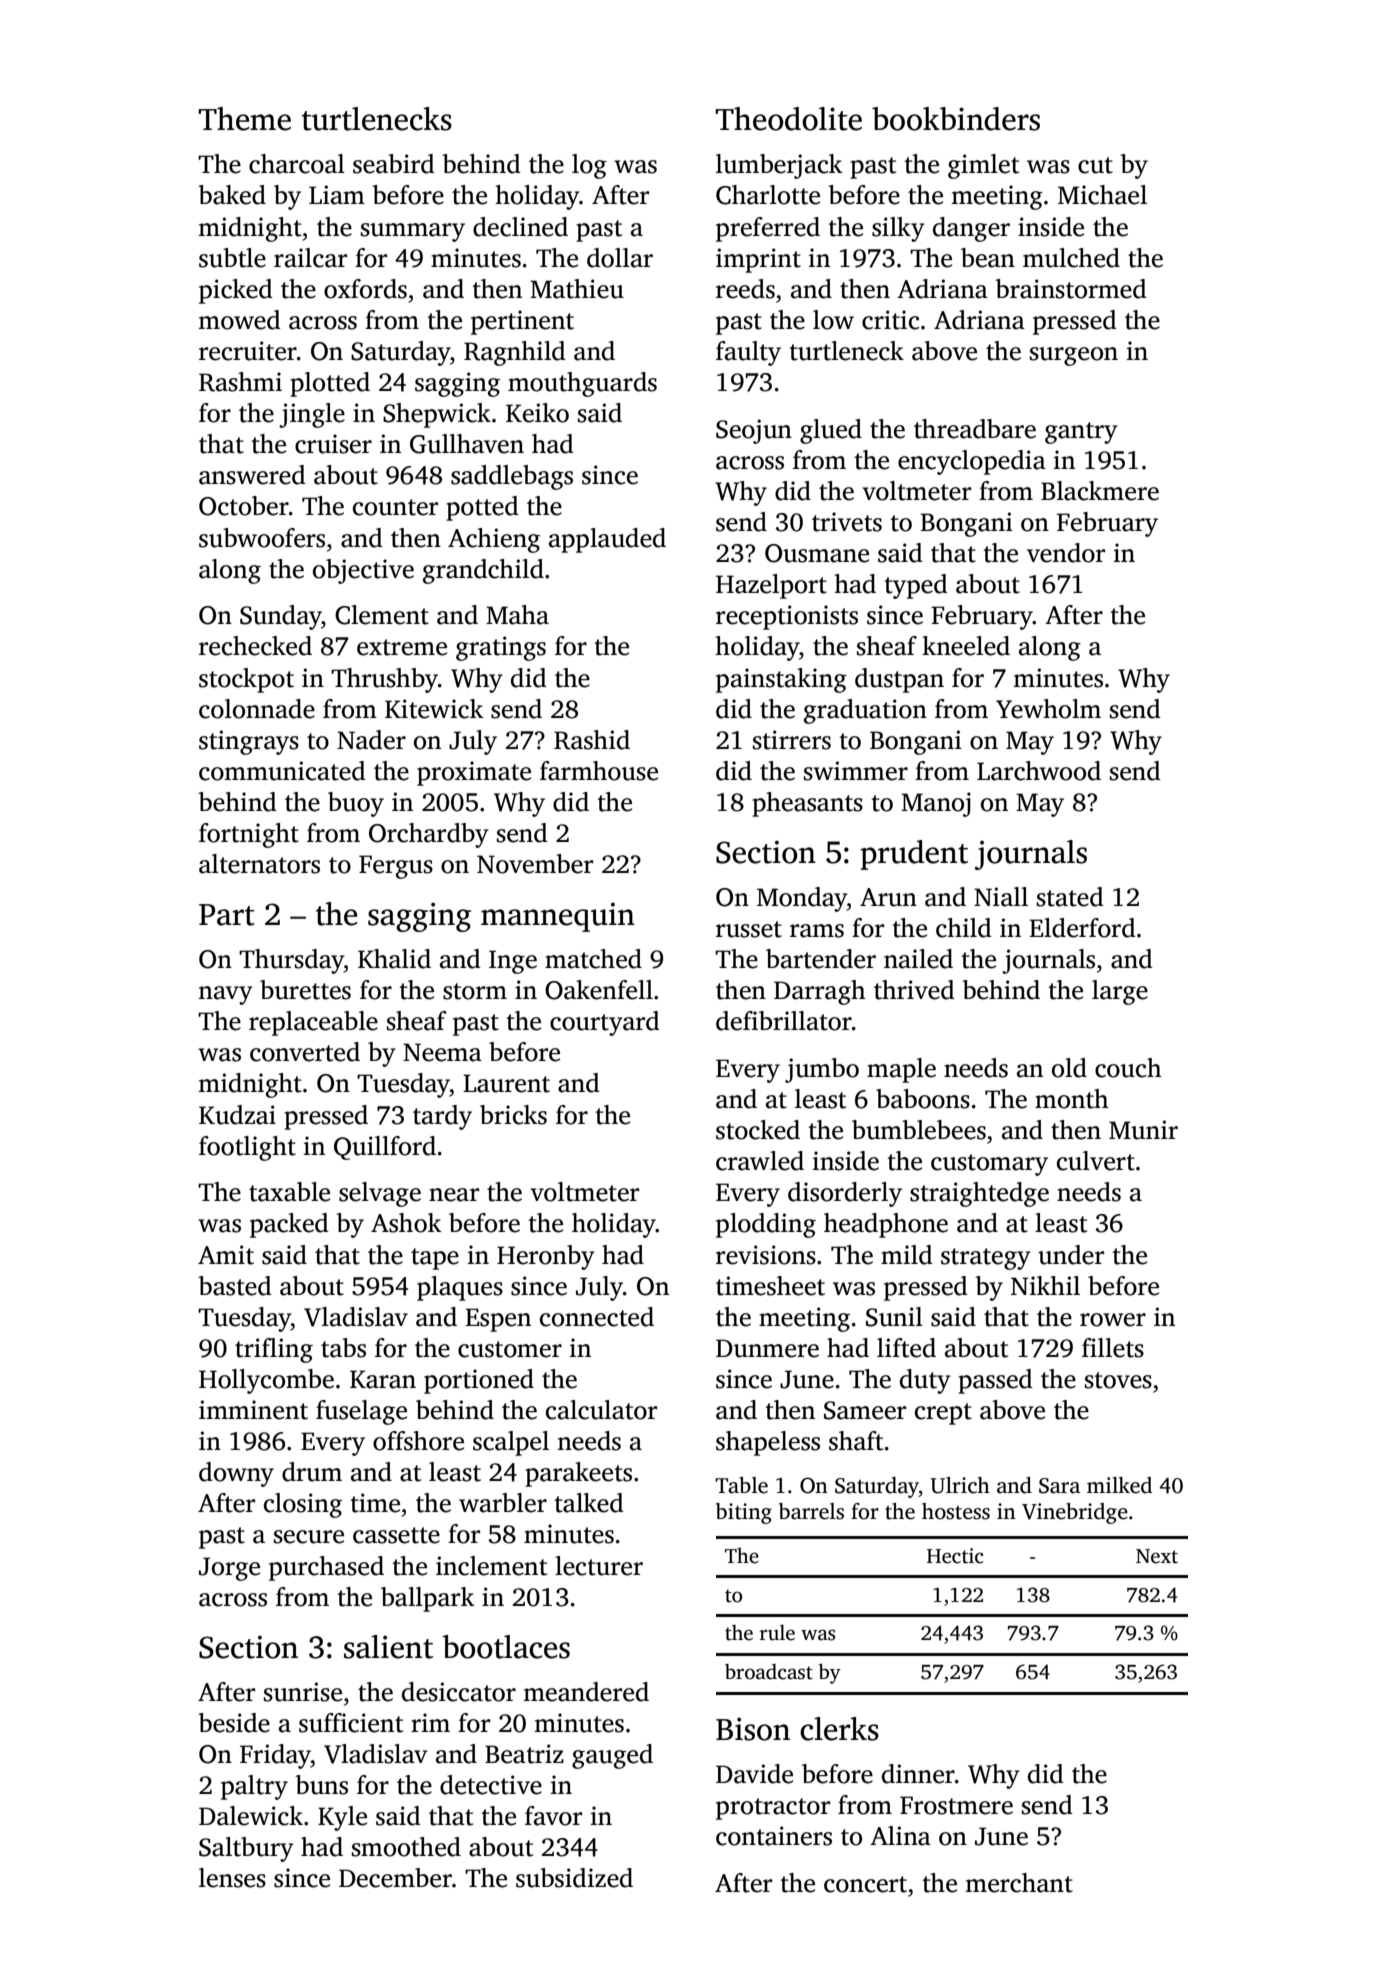 The height and width of the screenshot is (1969, 1386). What do you see at coordinates (811, 1511) in the screenshot?
I see `barrels` at bounding box center [811, 1511].
